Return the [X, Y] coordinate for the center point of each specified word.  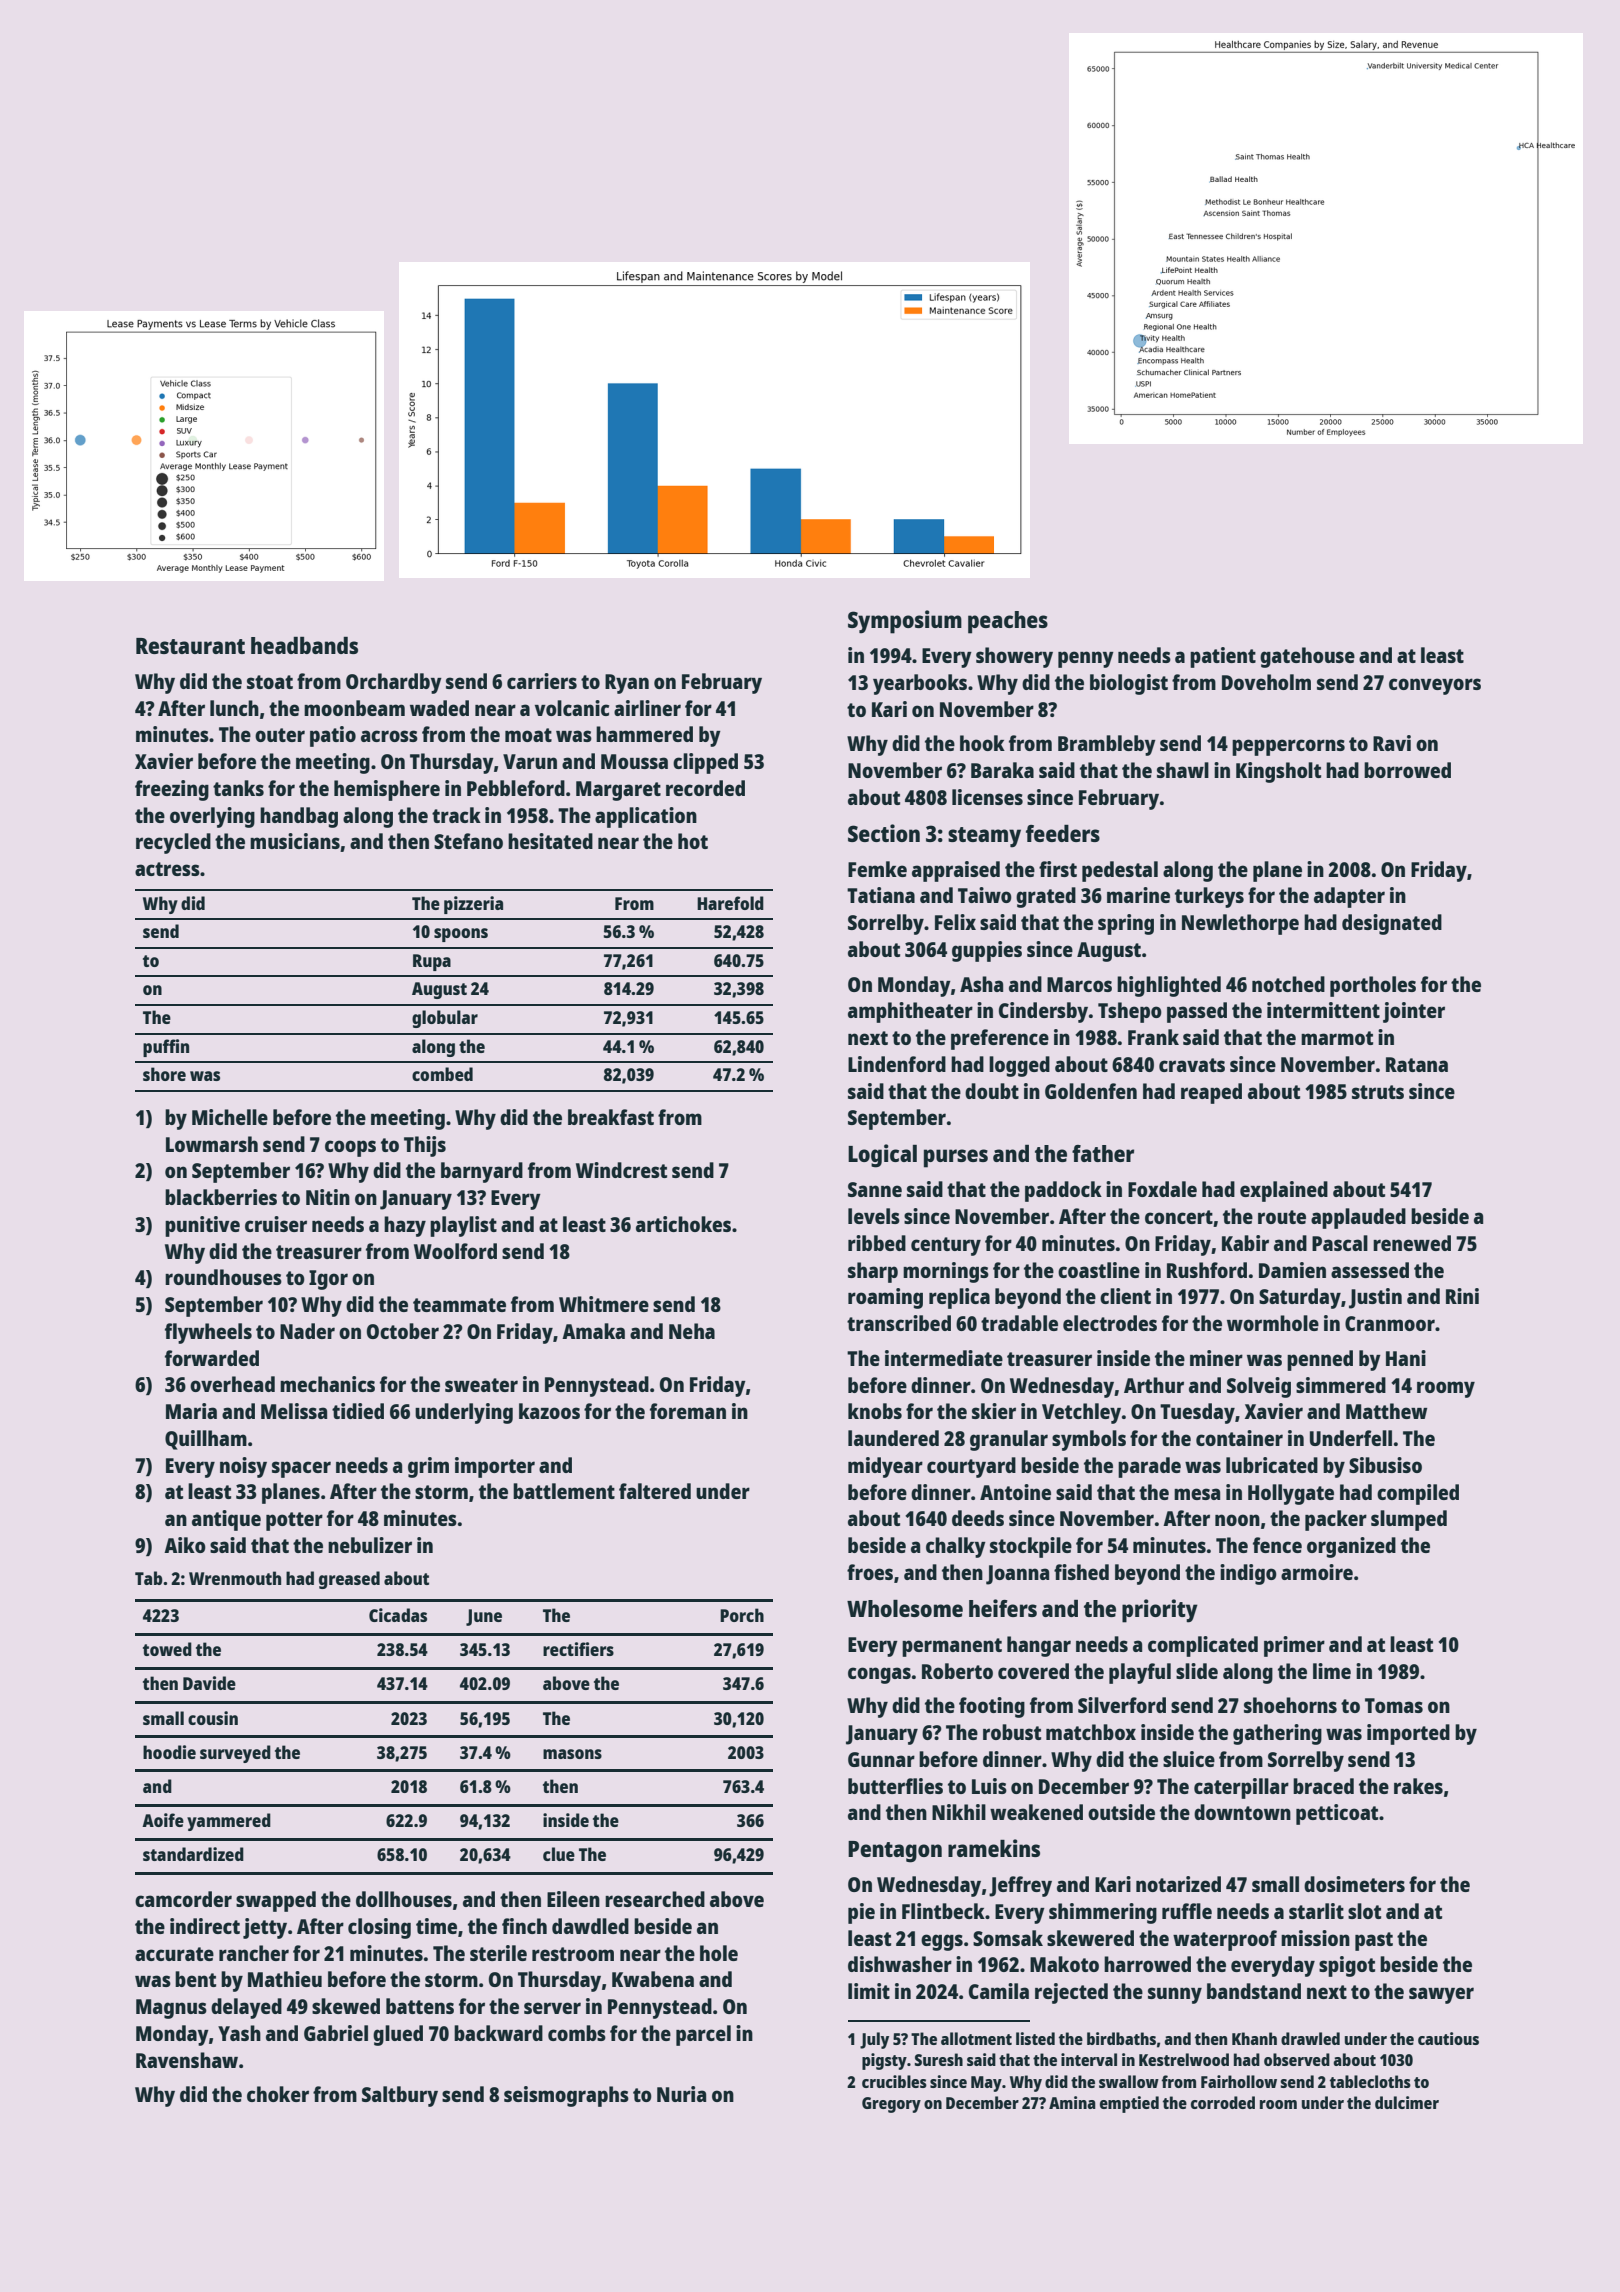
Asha [981, 984]
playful [1140, 1673]
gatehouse [1307, 657]
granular [1009, 1440]
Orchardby [394, 683]
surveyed [235, 1754]
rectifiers [578, 1649]
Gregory [891, 2105]
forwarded [212, 1358]
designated [1392, 924]
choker [278, 2094]
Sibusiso [1385, 1465]
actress [167, 869]
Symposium [905, 622]
